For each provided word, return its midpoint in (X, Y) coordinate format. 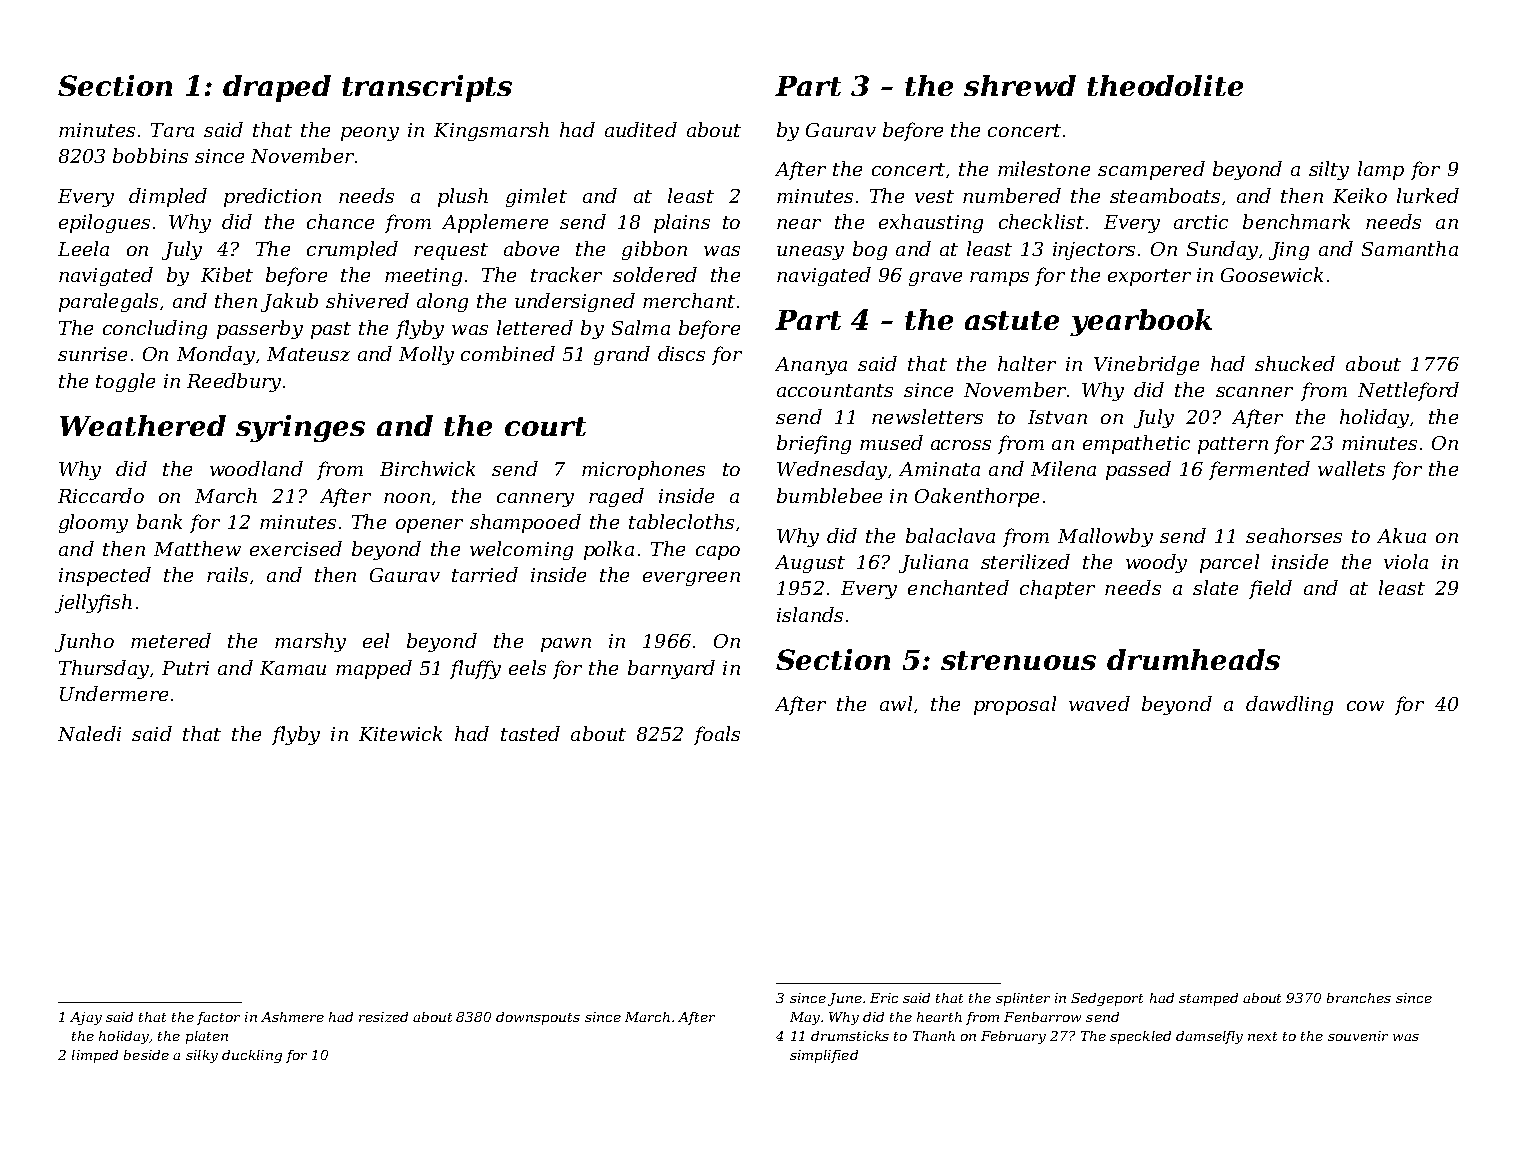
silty (1329, 170)
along (442, 302)
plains (682, 223)
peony (370, 134)
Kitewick (400, 733)
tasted (530, 733)
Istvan (1057, 417)
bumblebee (829, 495)
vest (934, 196)
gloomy (93, 523)
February (1013, 1037)
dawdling (1289, 705)
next (1262, 1036)
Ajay (86, 1018)
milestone (1044, 168)
